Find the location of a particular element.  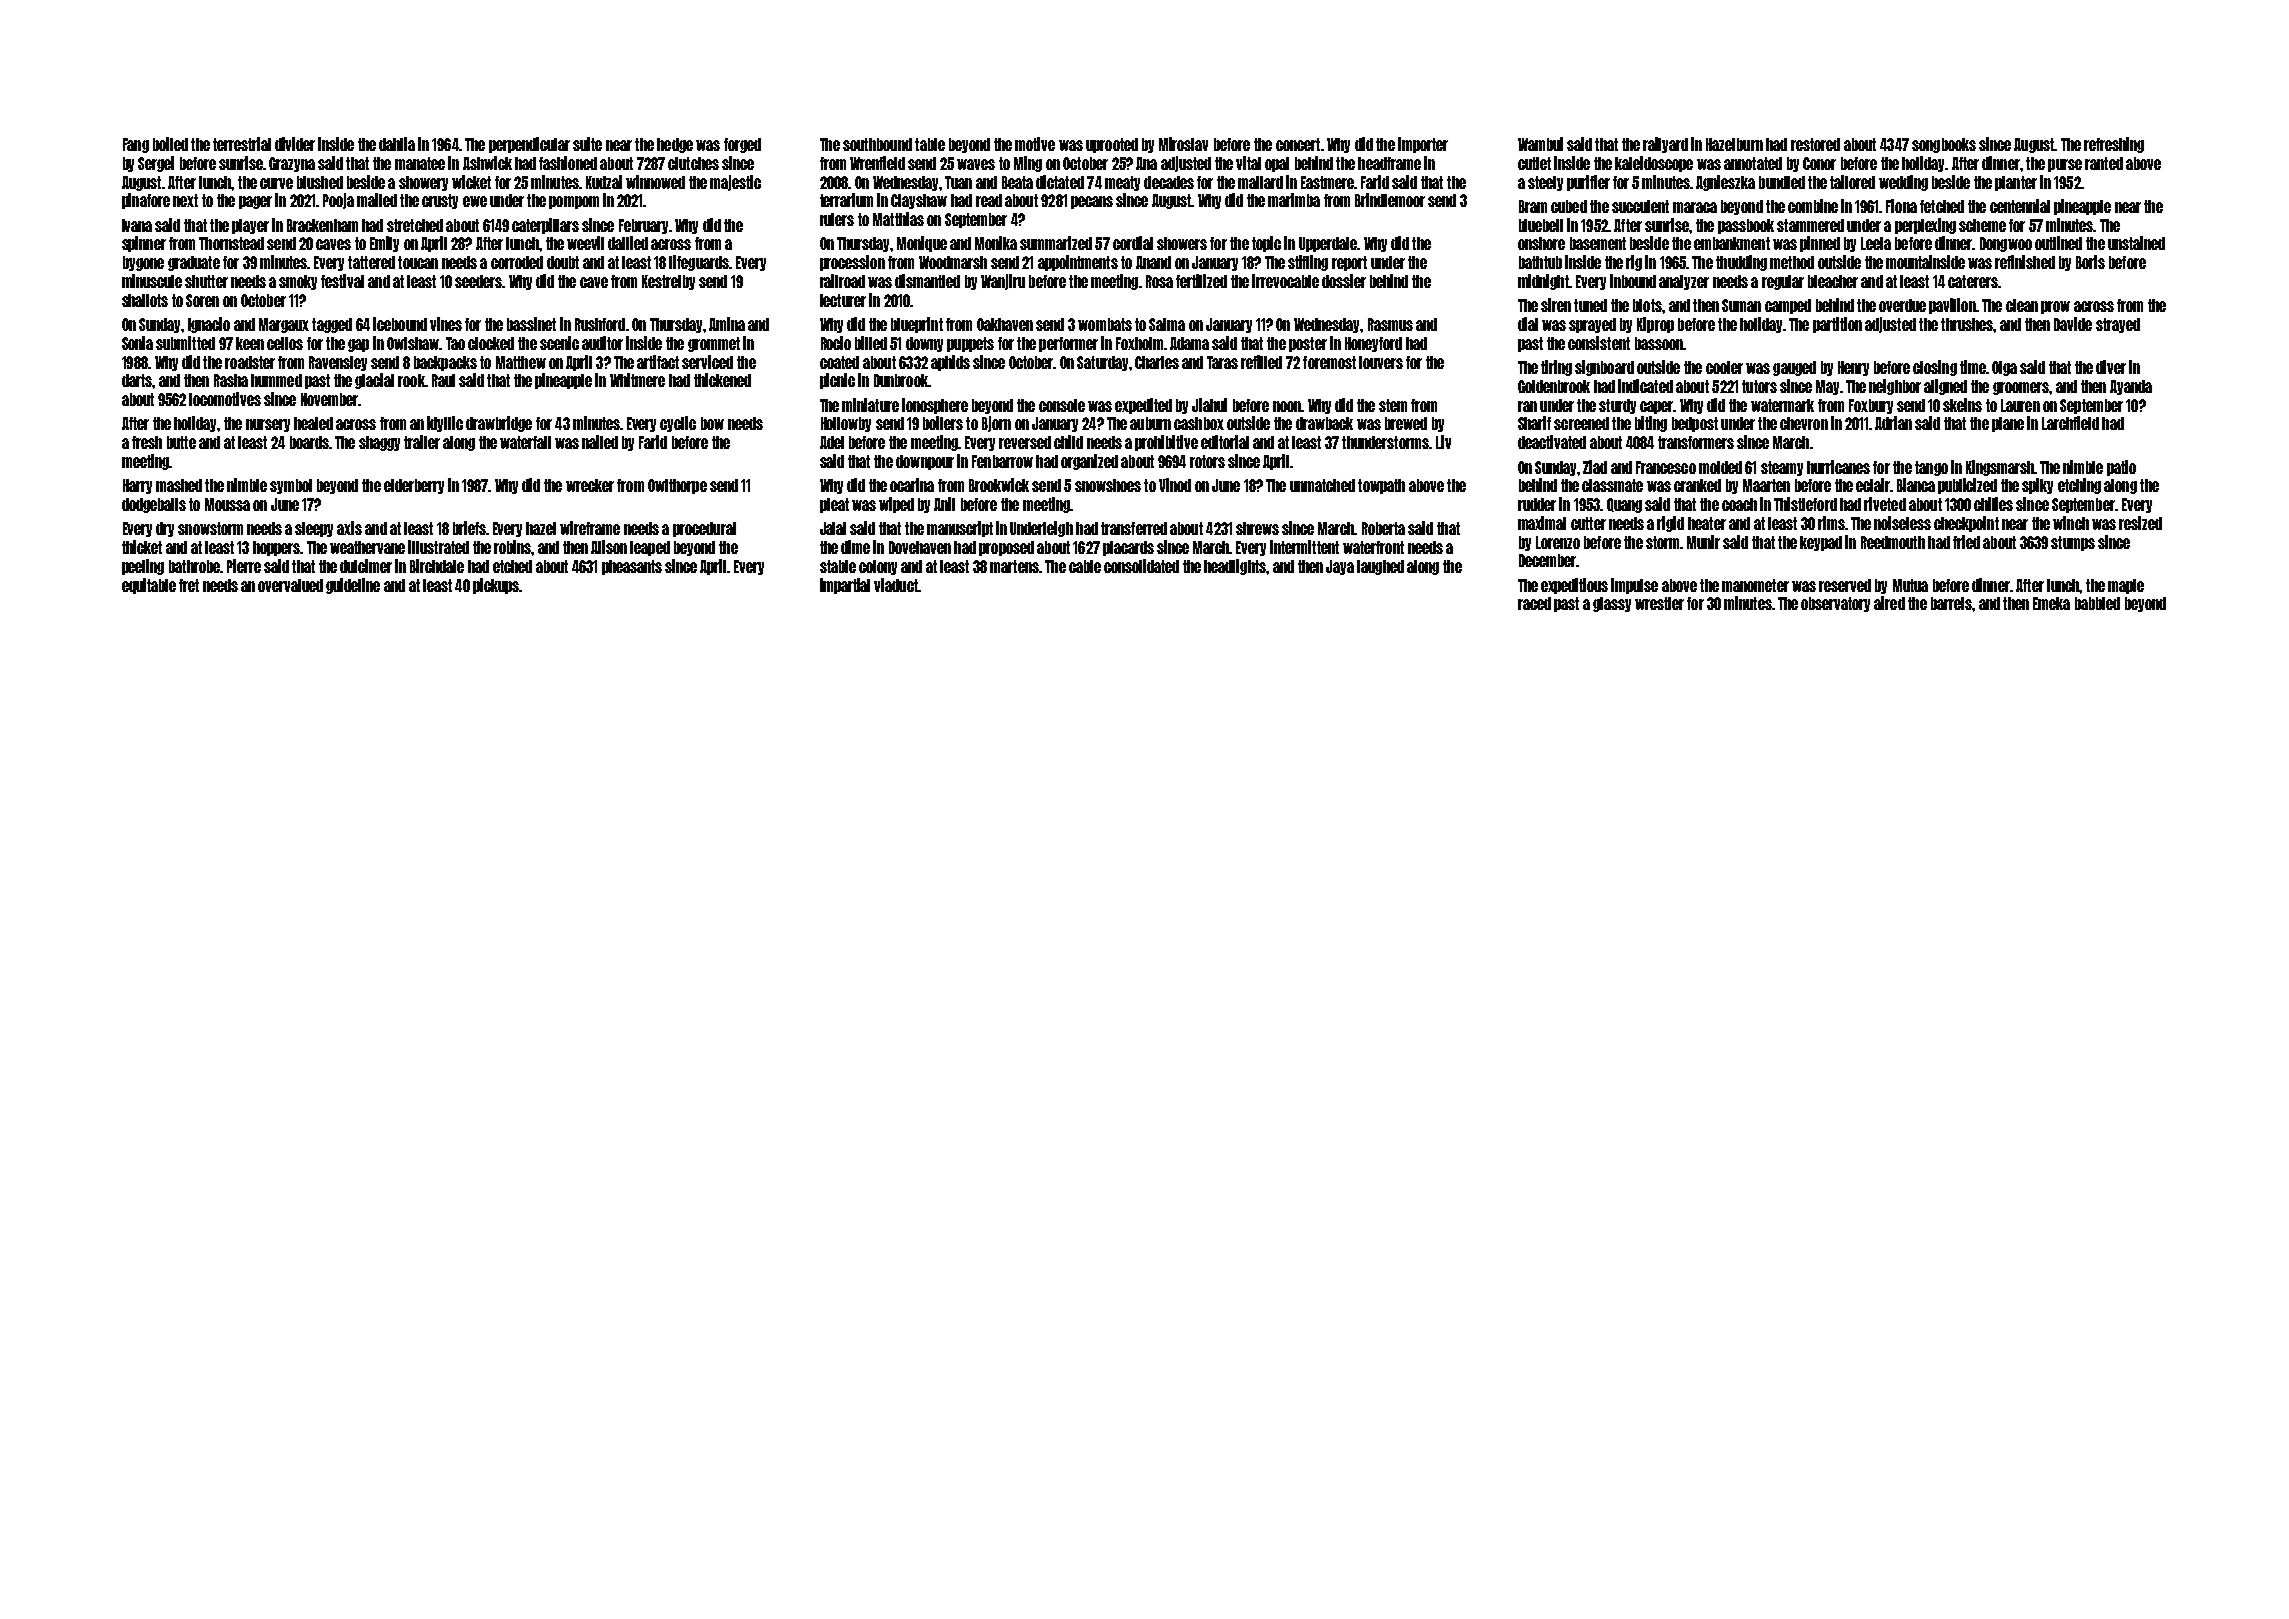

prow is located at coordinates (2055, 307).
